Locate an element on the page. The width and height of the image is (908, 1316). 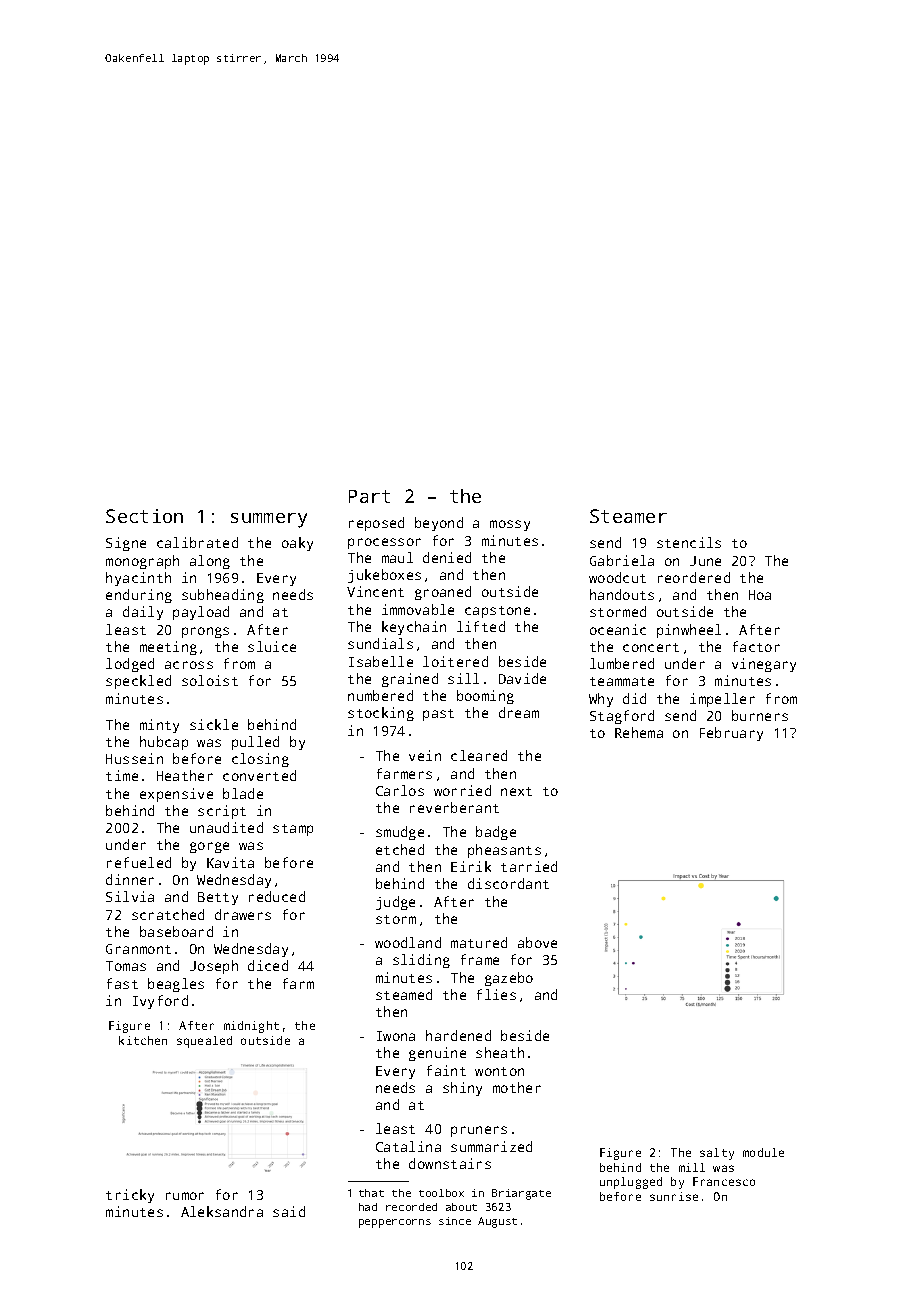
beyond is located at coordinates (439, 524).
